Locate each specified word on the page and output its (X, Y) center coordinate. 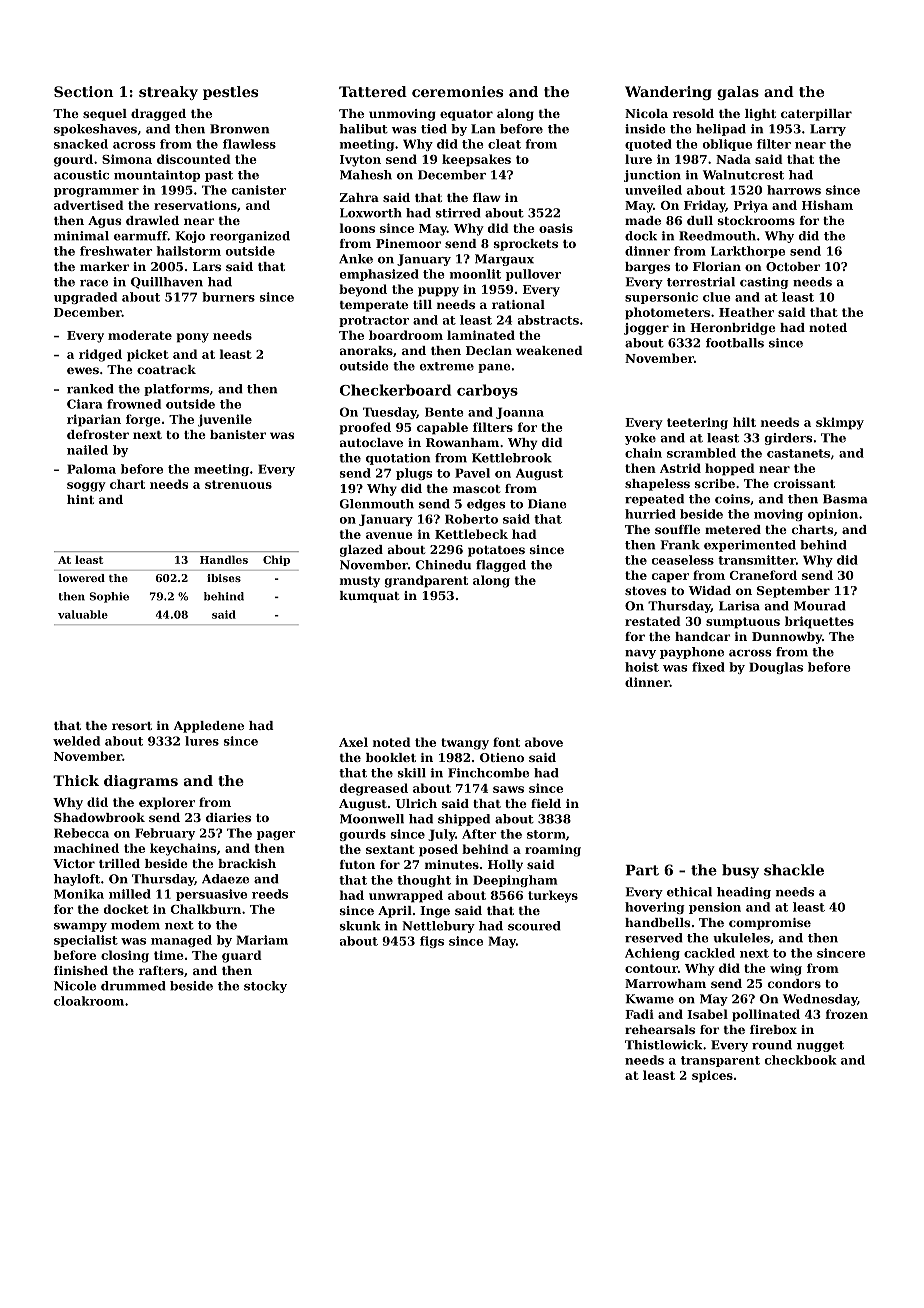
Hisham (827, 205)
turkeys (553, 896)
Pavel (472, 473)
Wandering (668, 93)
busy (740, 871)
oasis (556, 228)
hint (80, 499)
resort (132, 726)
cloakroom (89, 1001)
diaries (228, 817)
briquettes (819, 622)
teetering (697, 424)
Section (84, 91)
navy (640, 654)
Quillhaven (167, 283)
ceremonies (457, 91)
